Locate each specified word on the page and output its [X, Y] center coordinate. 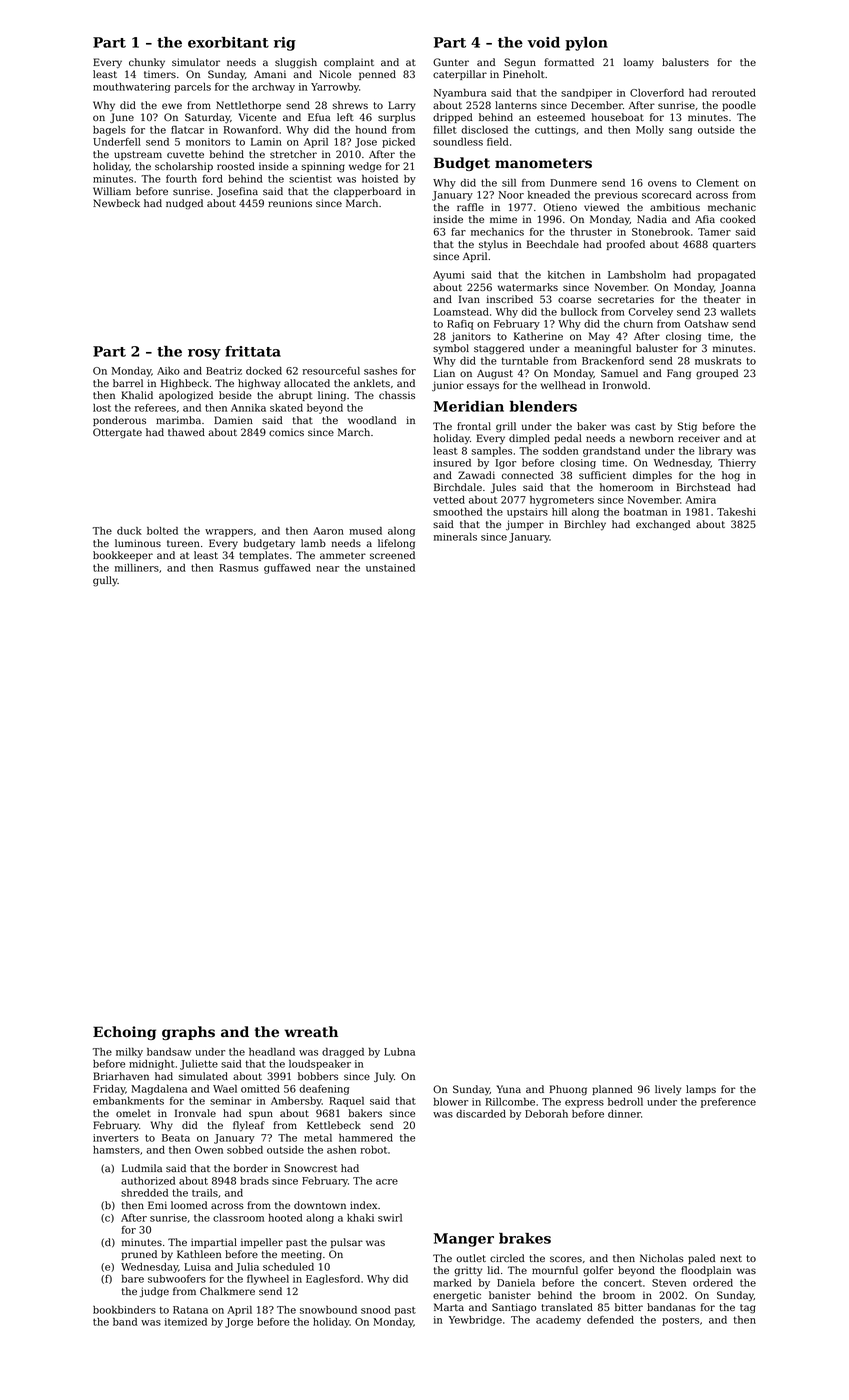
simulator [196, 62]
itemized [186, 1322]
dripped [453, 118]
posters [680, 1321]
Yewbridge [475, 1321]
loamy [639, 63]
